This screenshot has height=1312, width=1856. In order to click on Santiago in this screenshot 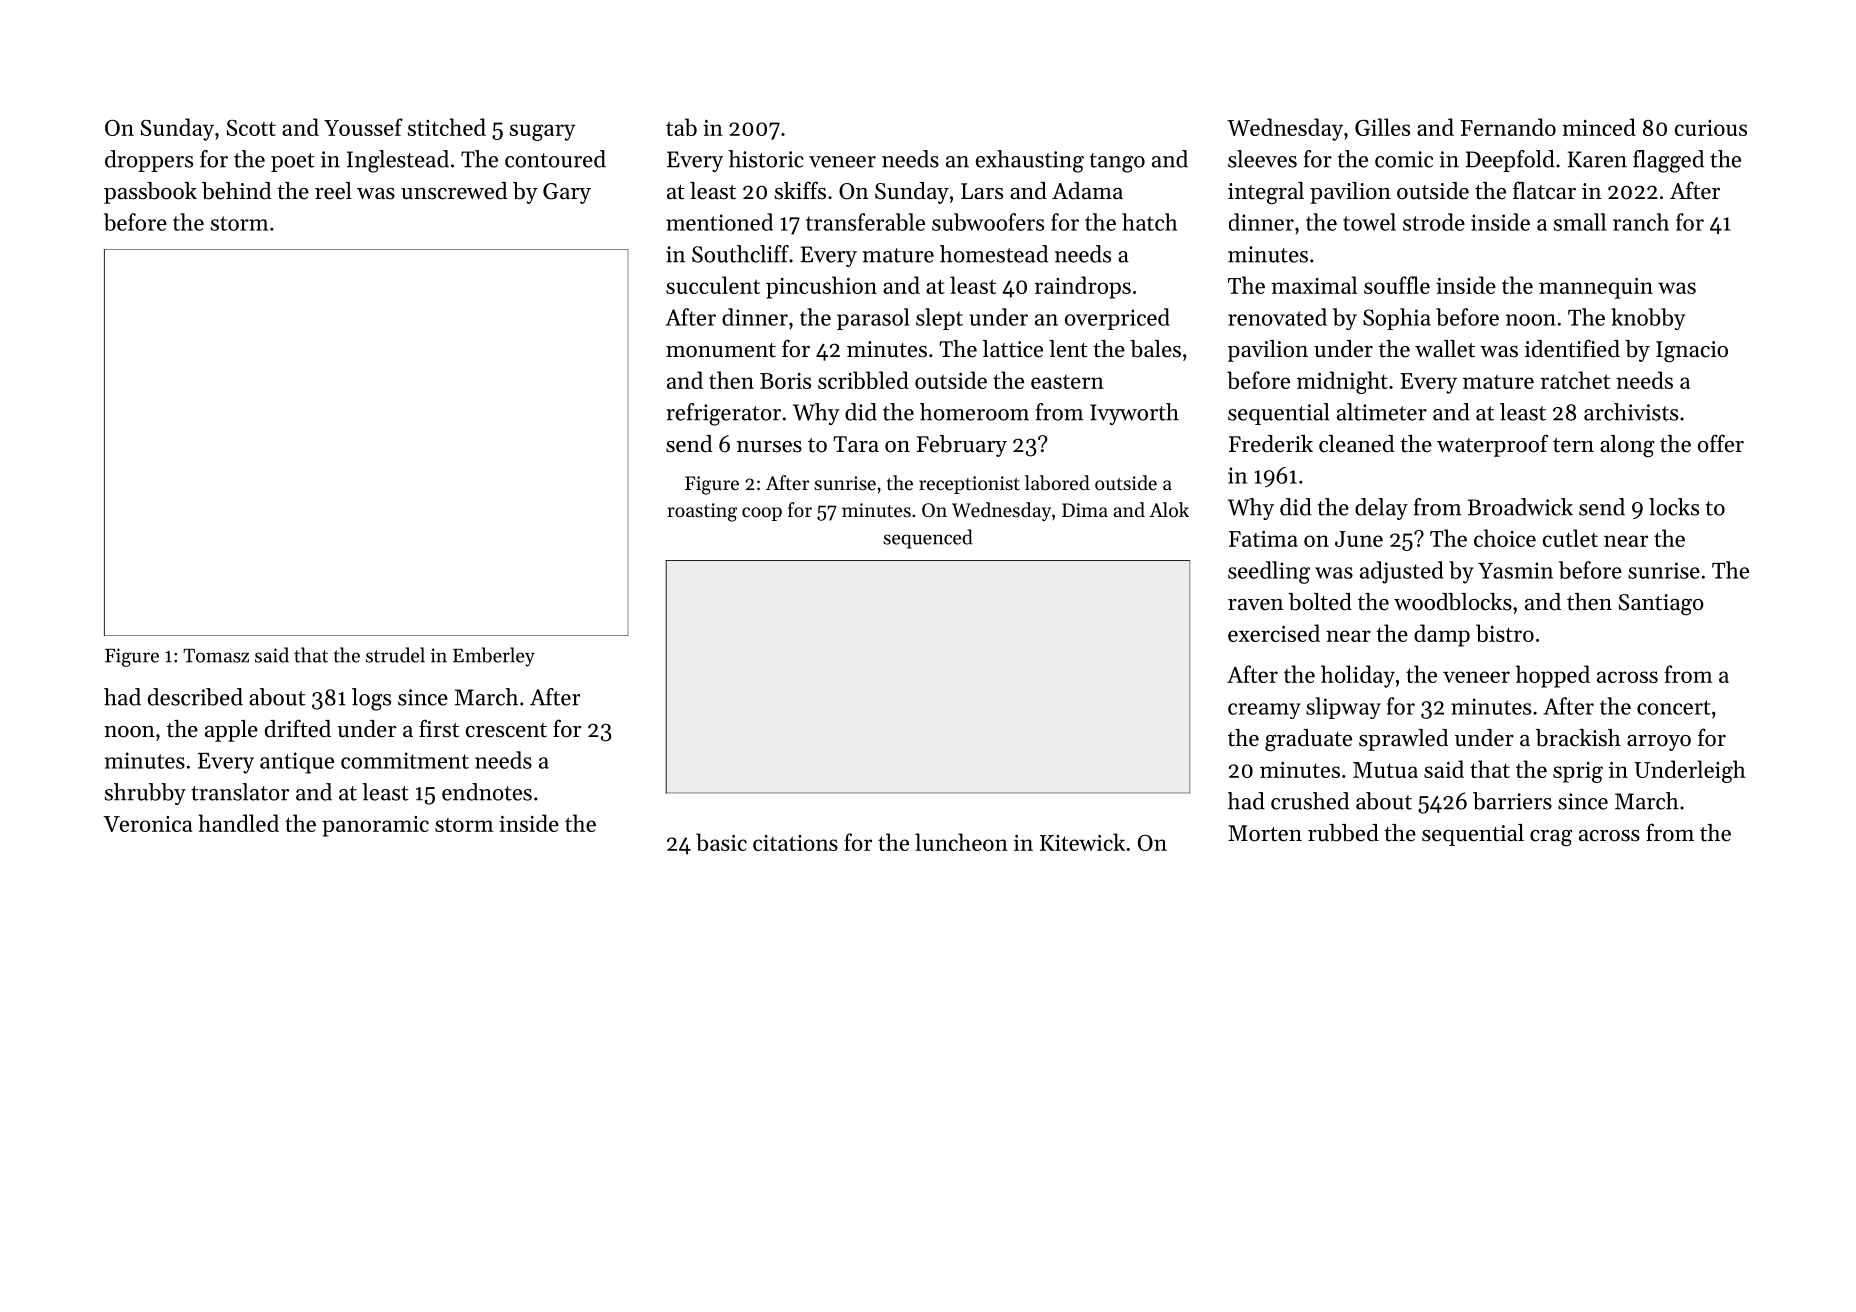, I will do `click(1661, 605)`.
